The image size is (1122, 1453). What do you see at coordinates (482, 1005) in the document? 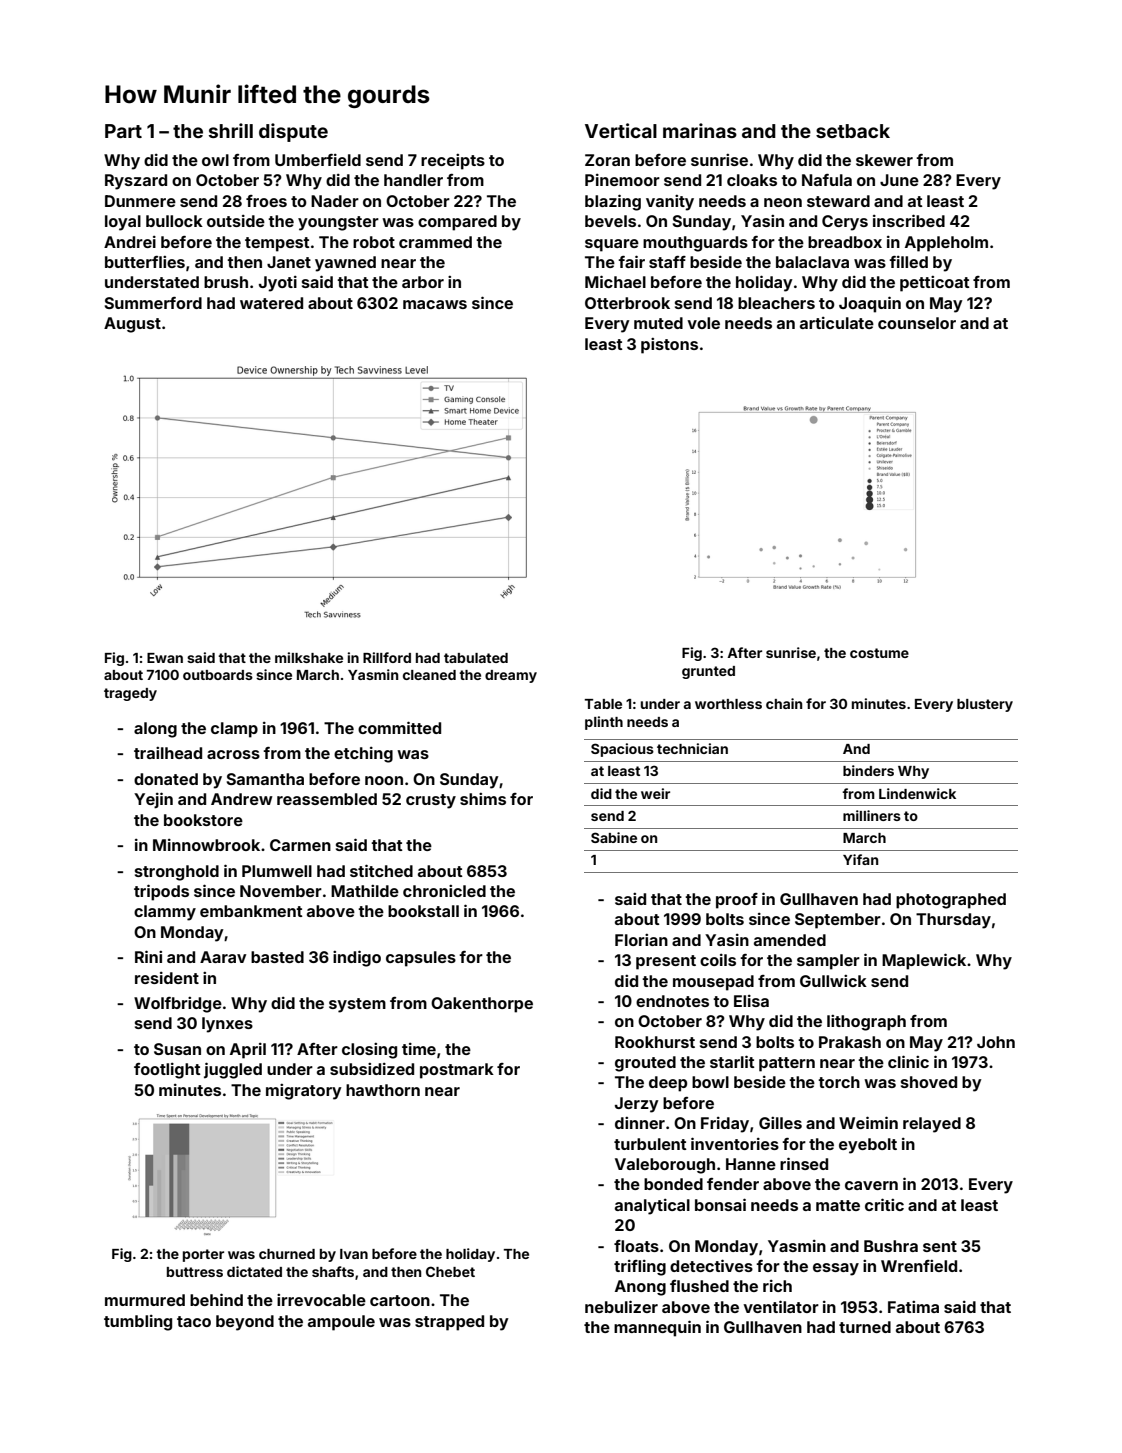
I see `Oakenthorpe` at bounding box center [482, 1005].
